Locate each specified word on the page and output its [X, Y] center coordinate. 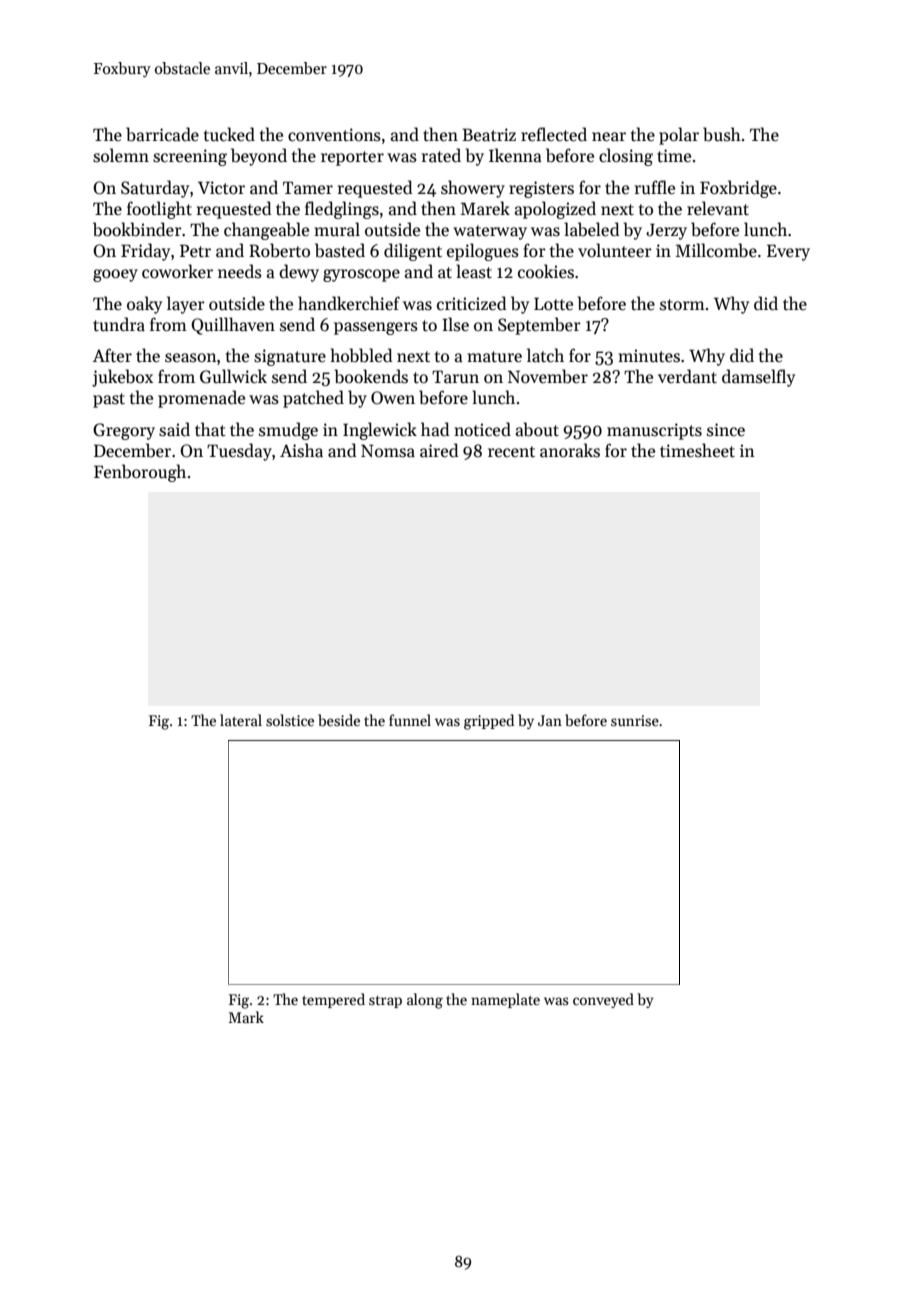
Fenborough [140, 473]
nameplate [505, 1000]
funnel [410, 720]
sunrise [635, 720]
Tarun [455, 376]
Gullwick [233, 376]
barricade [162, 134]
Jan [550, 720]
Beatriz [489, 135]
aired [439, 450]
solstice [290, 720]
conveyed [603, 1000]
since [726, 430]
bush [722, 134]
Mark [246, 1017]
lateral [241, 720]
